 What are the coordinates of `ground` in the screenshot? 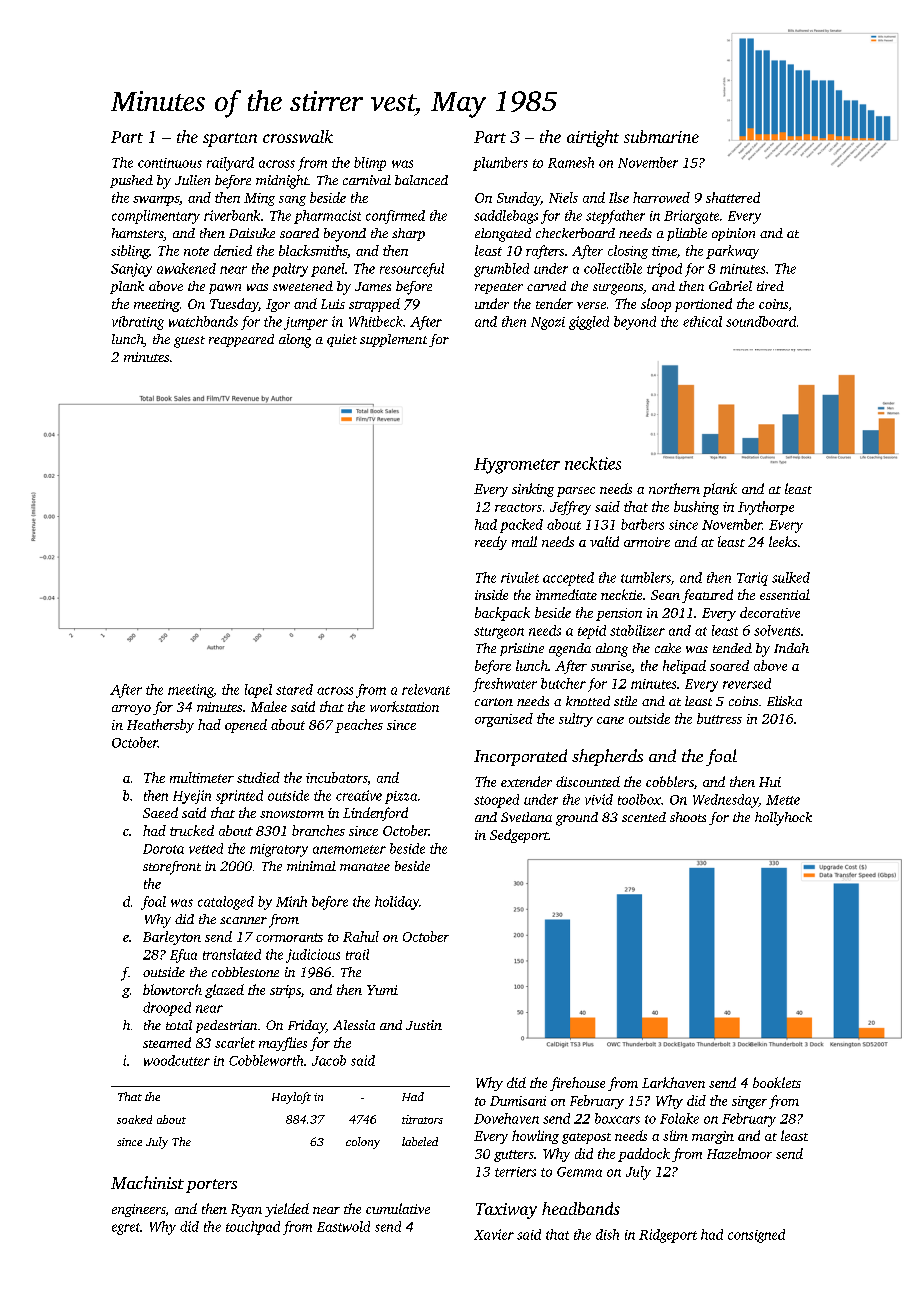 It's located at (577, 819).
